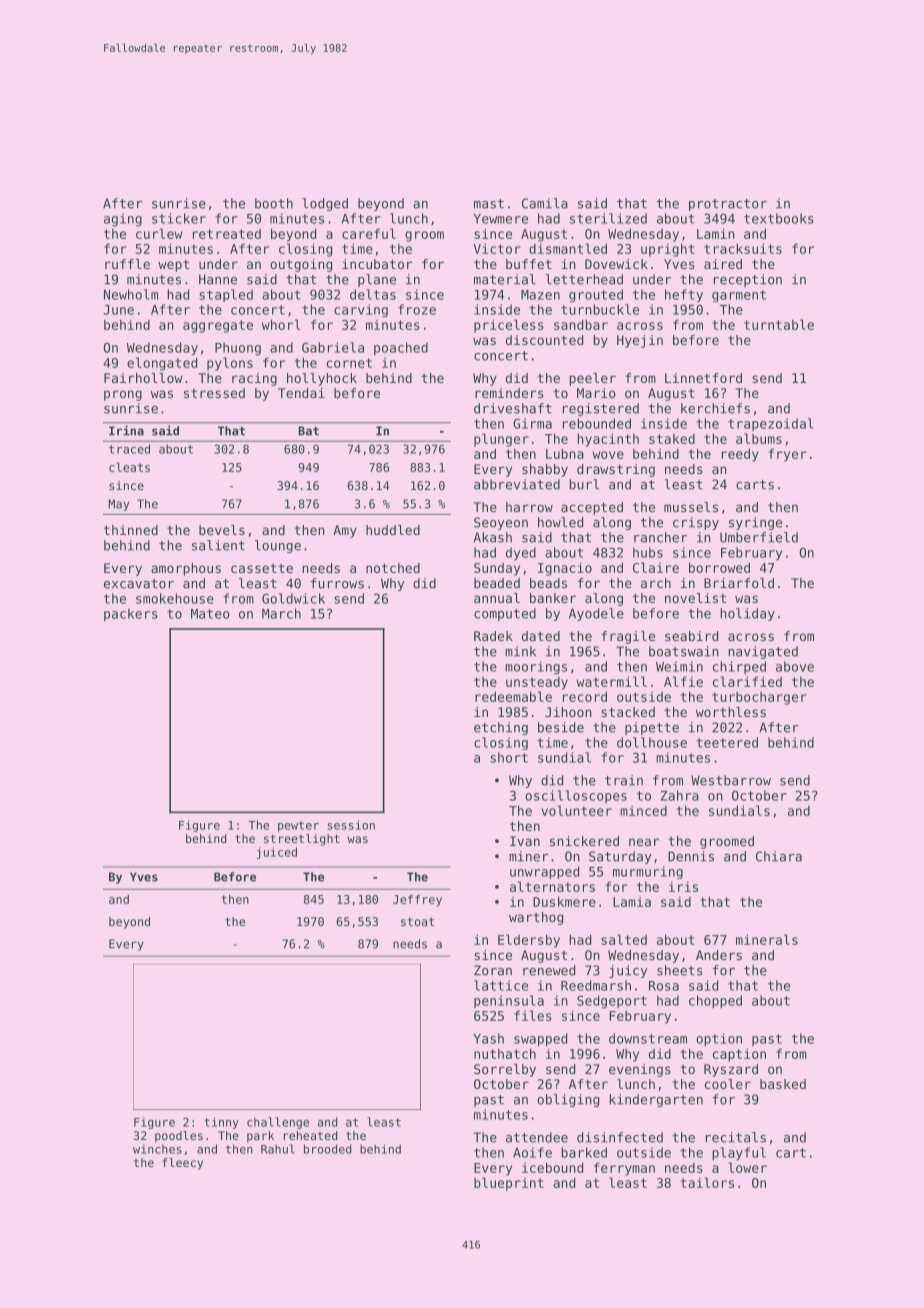 The height and width of the image is (1308, 924). Describe the element at coordinates (779, 218) in the image. I see `textbooks` at that location.
